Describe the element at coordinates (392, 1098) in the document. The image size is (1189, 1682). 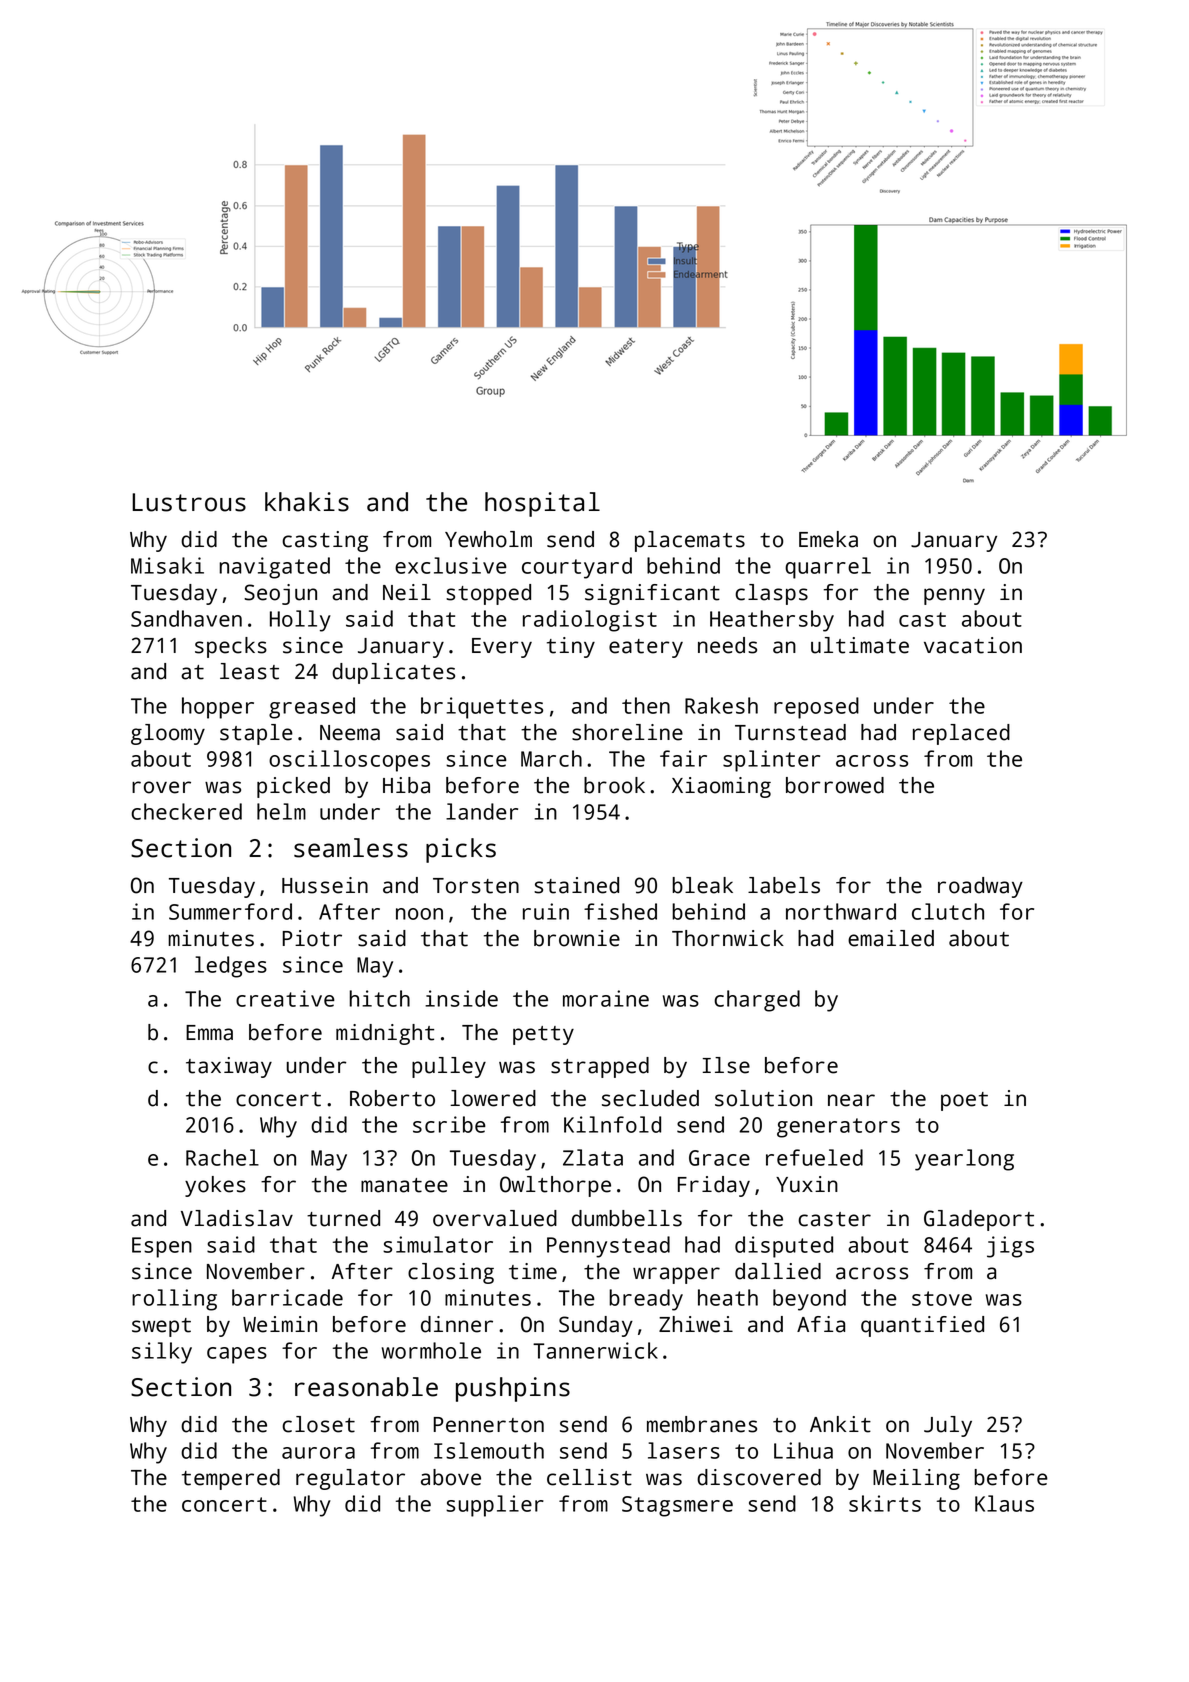
I see `Roberto` at that location.
